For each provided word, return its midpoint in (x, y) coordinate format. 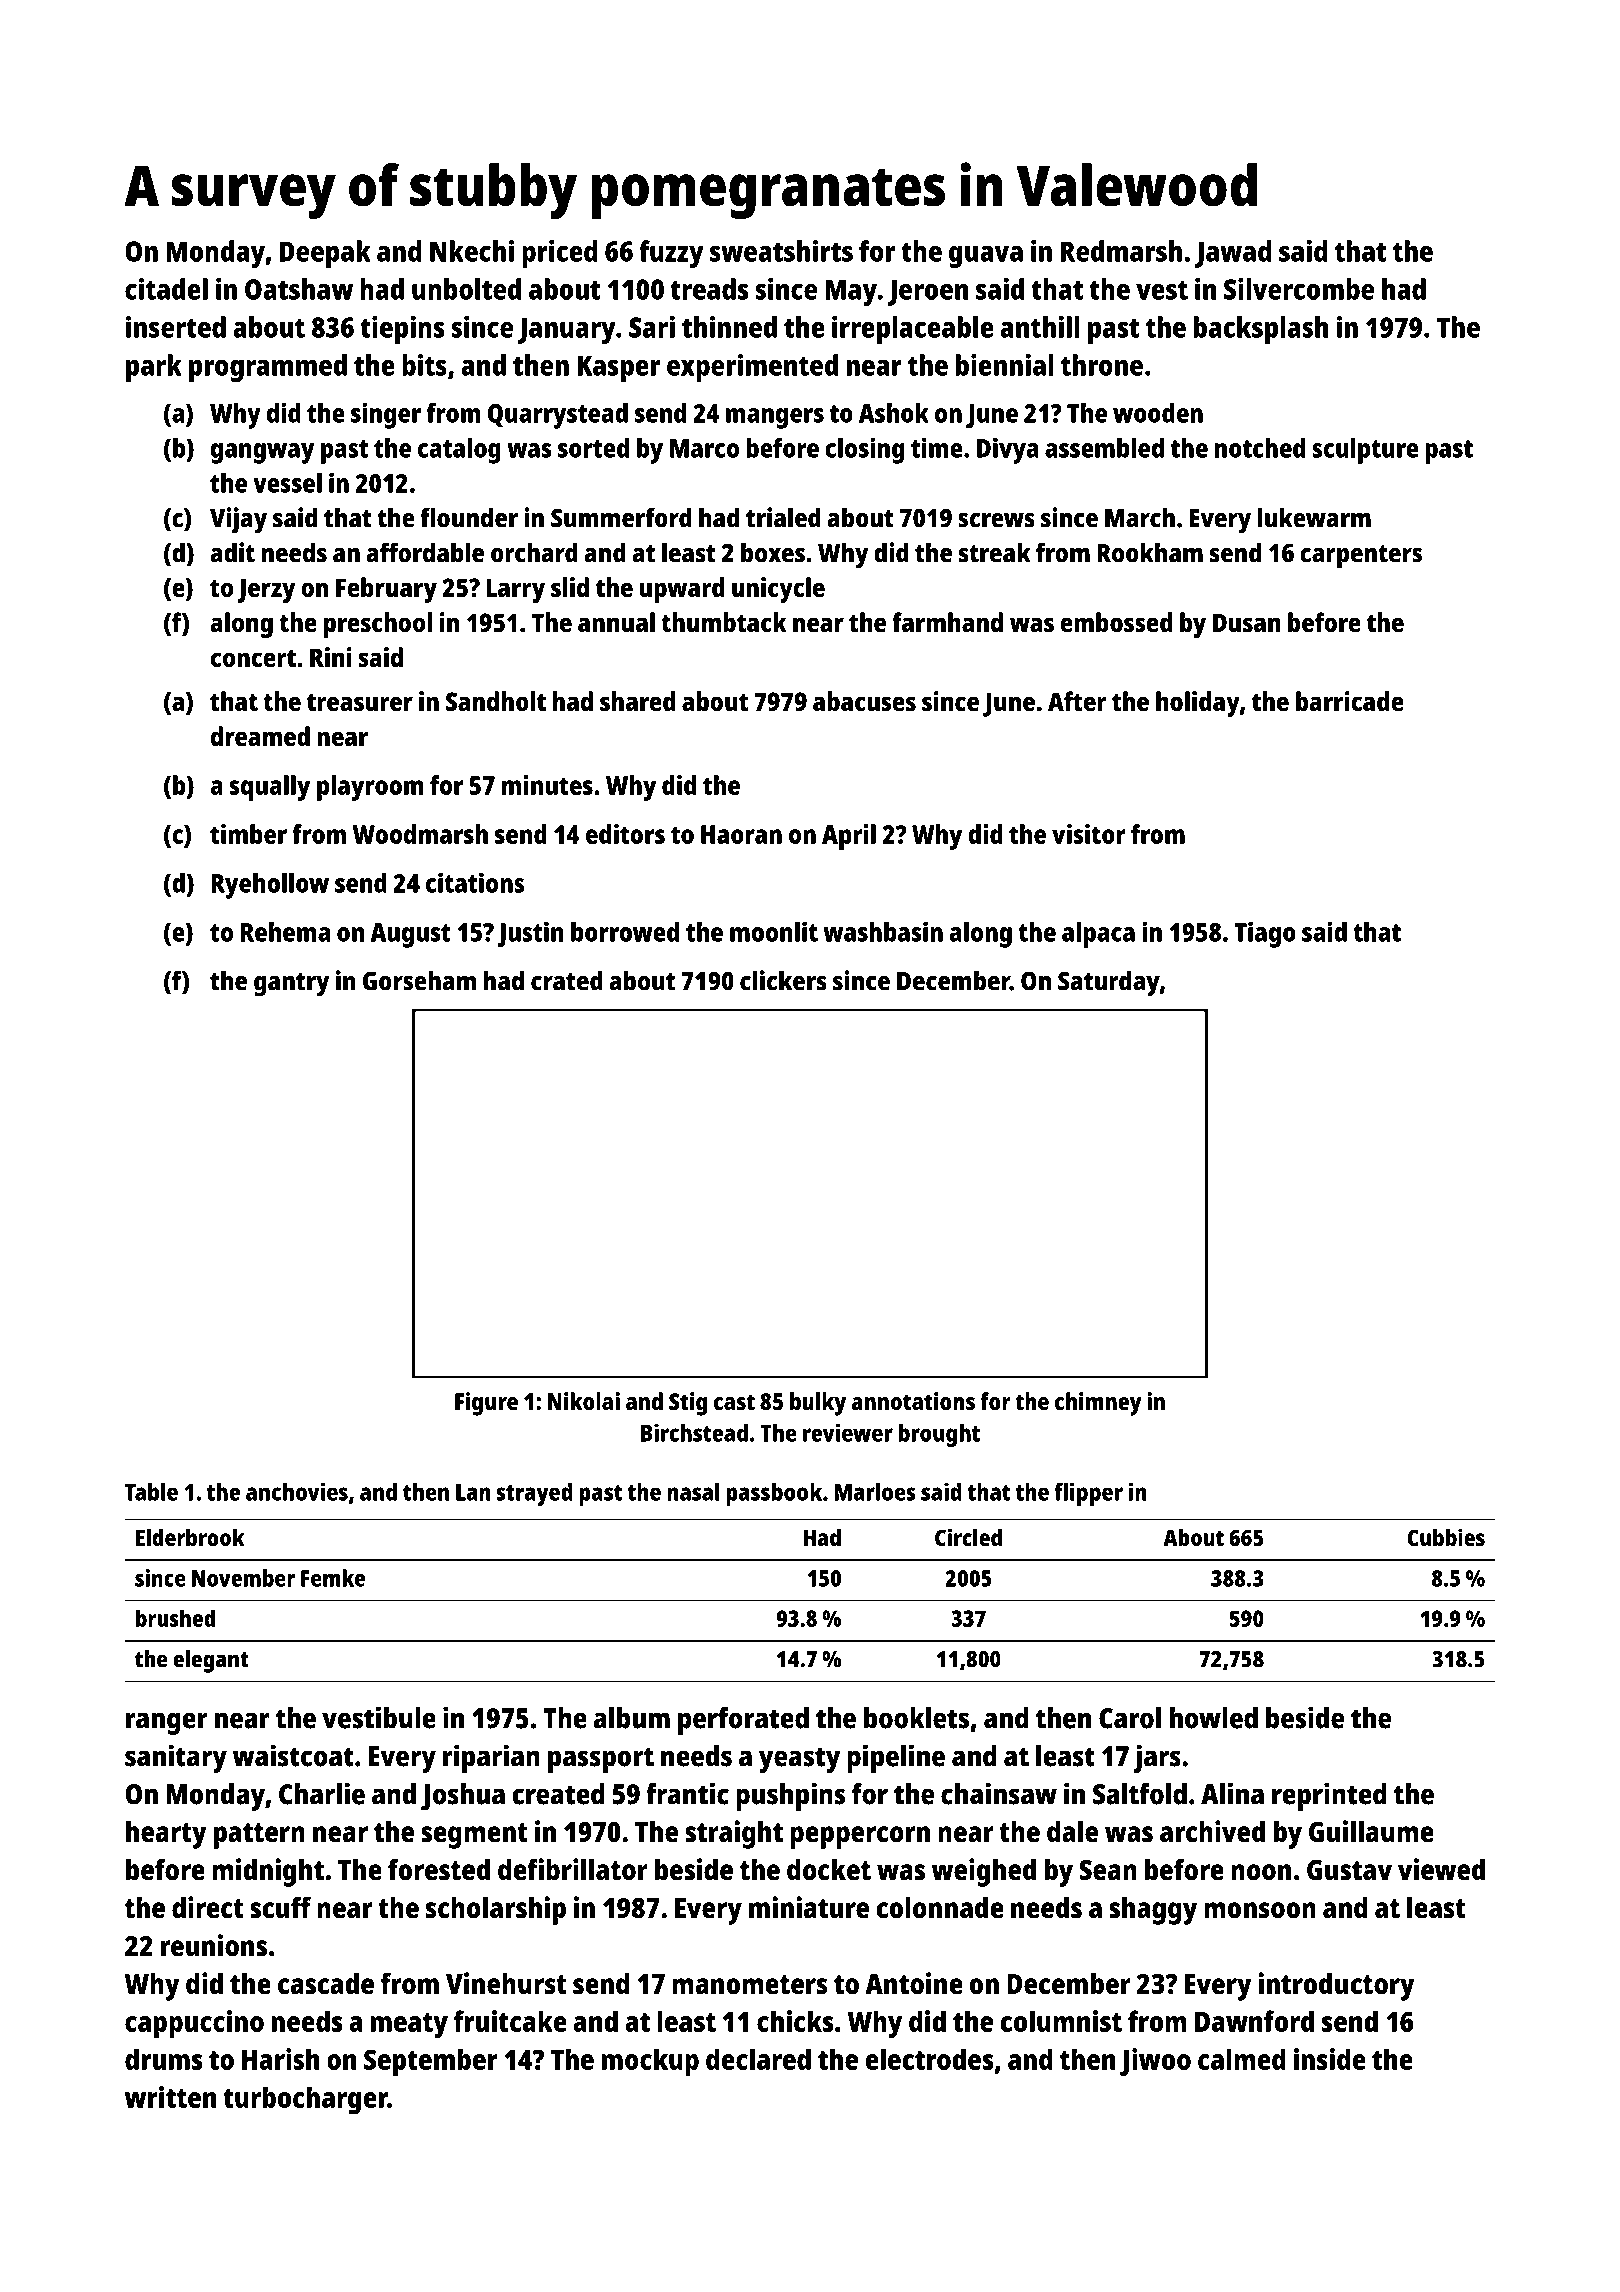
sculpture (1365, 451)
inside (1330, 2059)
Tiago (1265, 934)
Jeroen (928, 292)
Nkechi (472, 251)
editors (625, 834)
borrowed (625, 932)
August (411, 935)
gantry (292, 985)
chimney (1098, 1404)
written (170, 2097)
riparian (491, 1758)
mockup (650, 2062)
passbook (774, 1494)
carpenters (1361, 557)
